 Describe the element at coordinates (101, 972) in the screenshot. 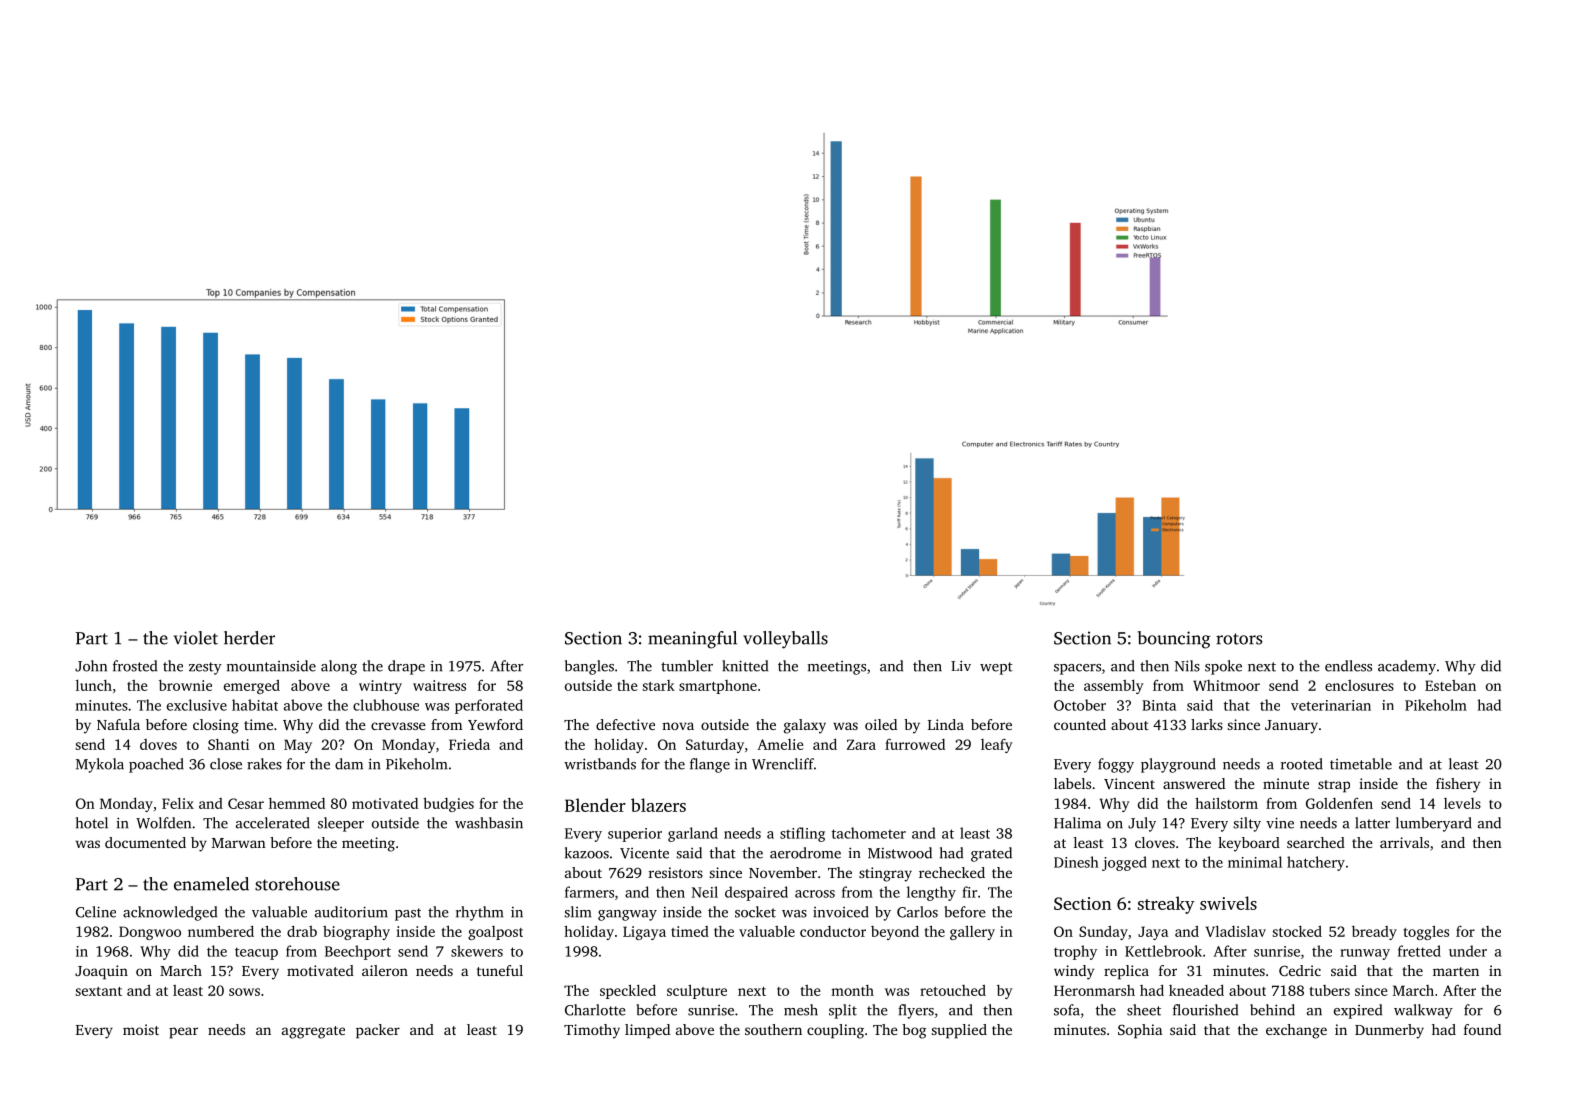

I see `Joaquin` at that location.
